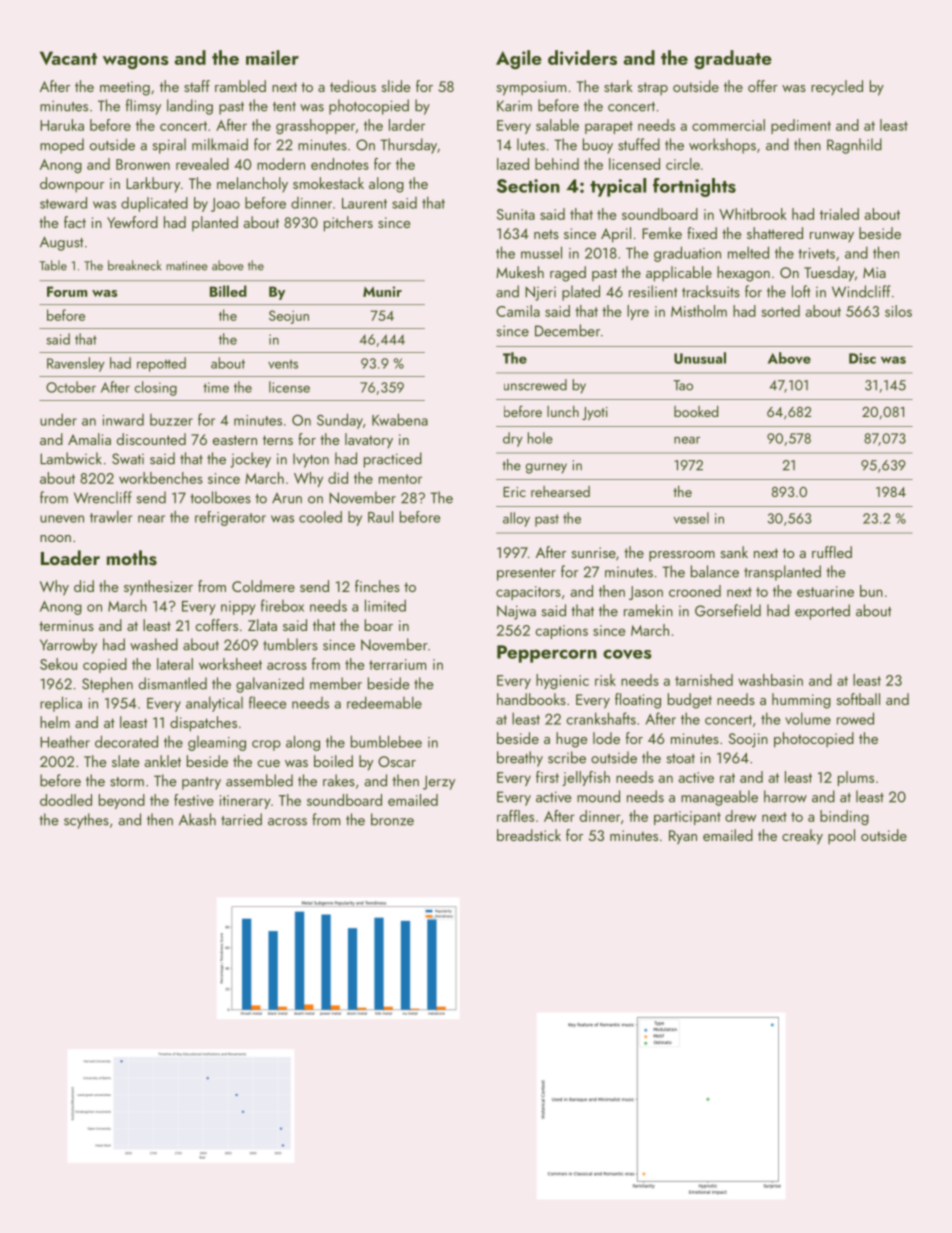 Image resolution: width=952 pixels, height=1233 pixels. Describe the element at coordinates (837, 87) in the screenshot. I see `recycled` at that location.
